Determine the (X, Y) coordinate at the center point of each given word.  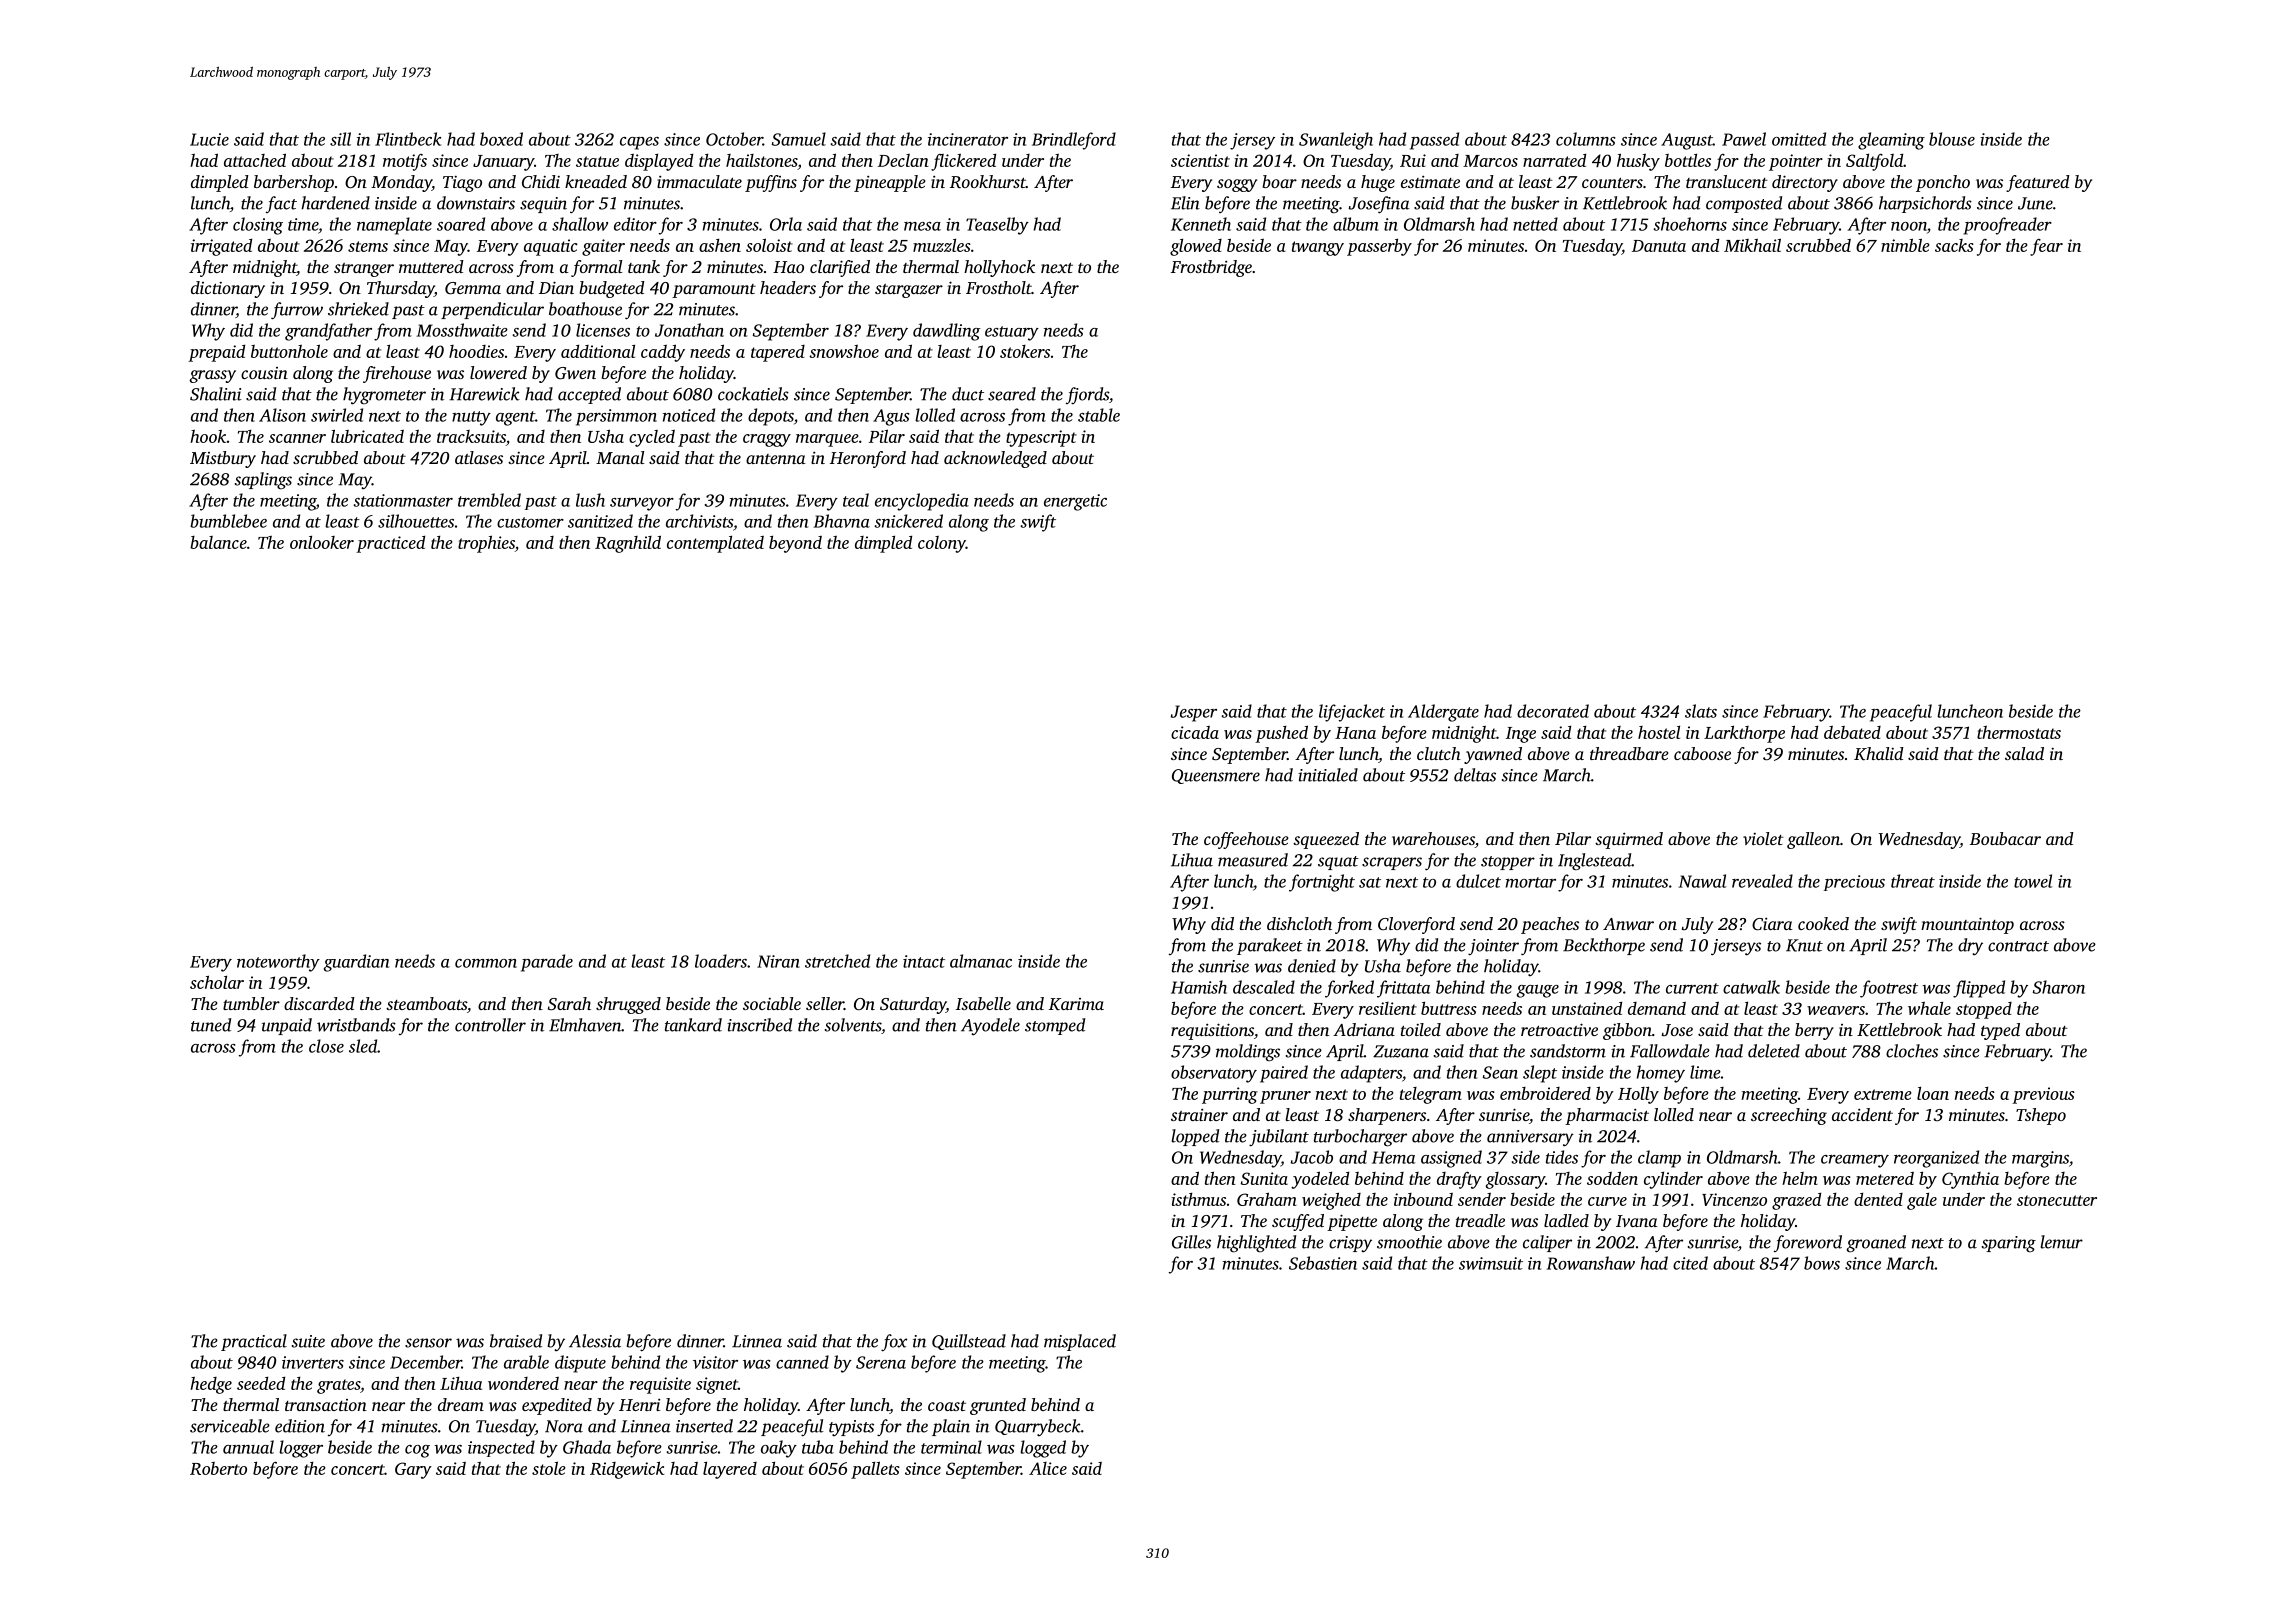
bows (1822, 1263)
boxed (501, 139)
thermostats (2019, 732)
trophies (486, 544)
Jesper (1194, 713)
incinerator (968, 139)
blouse (1952, 139)
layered (730, 1470)
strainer (1199, 1114)
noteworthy (278, 963)
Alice (1048, 1468)
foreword (1808, 1243)
